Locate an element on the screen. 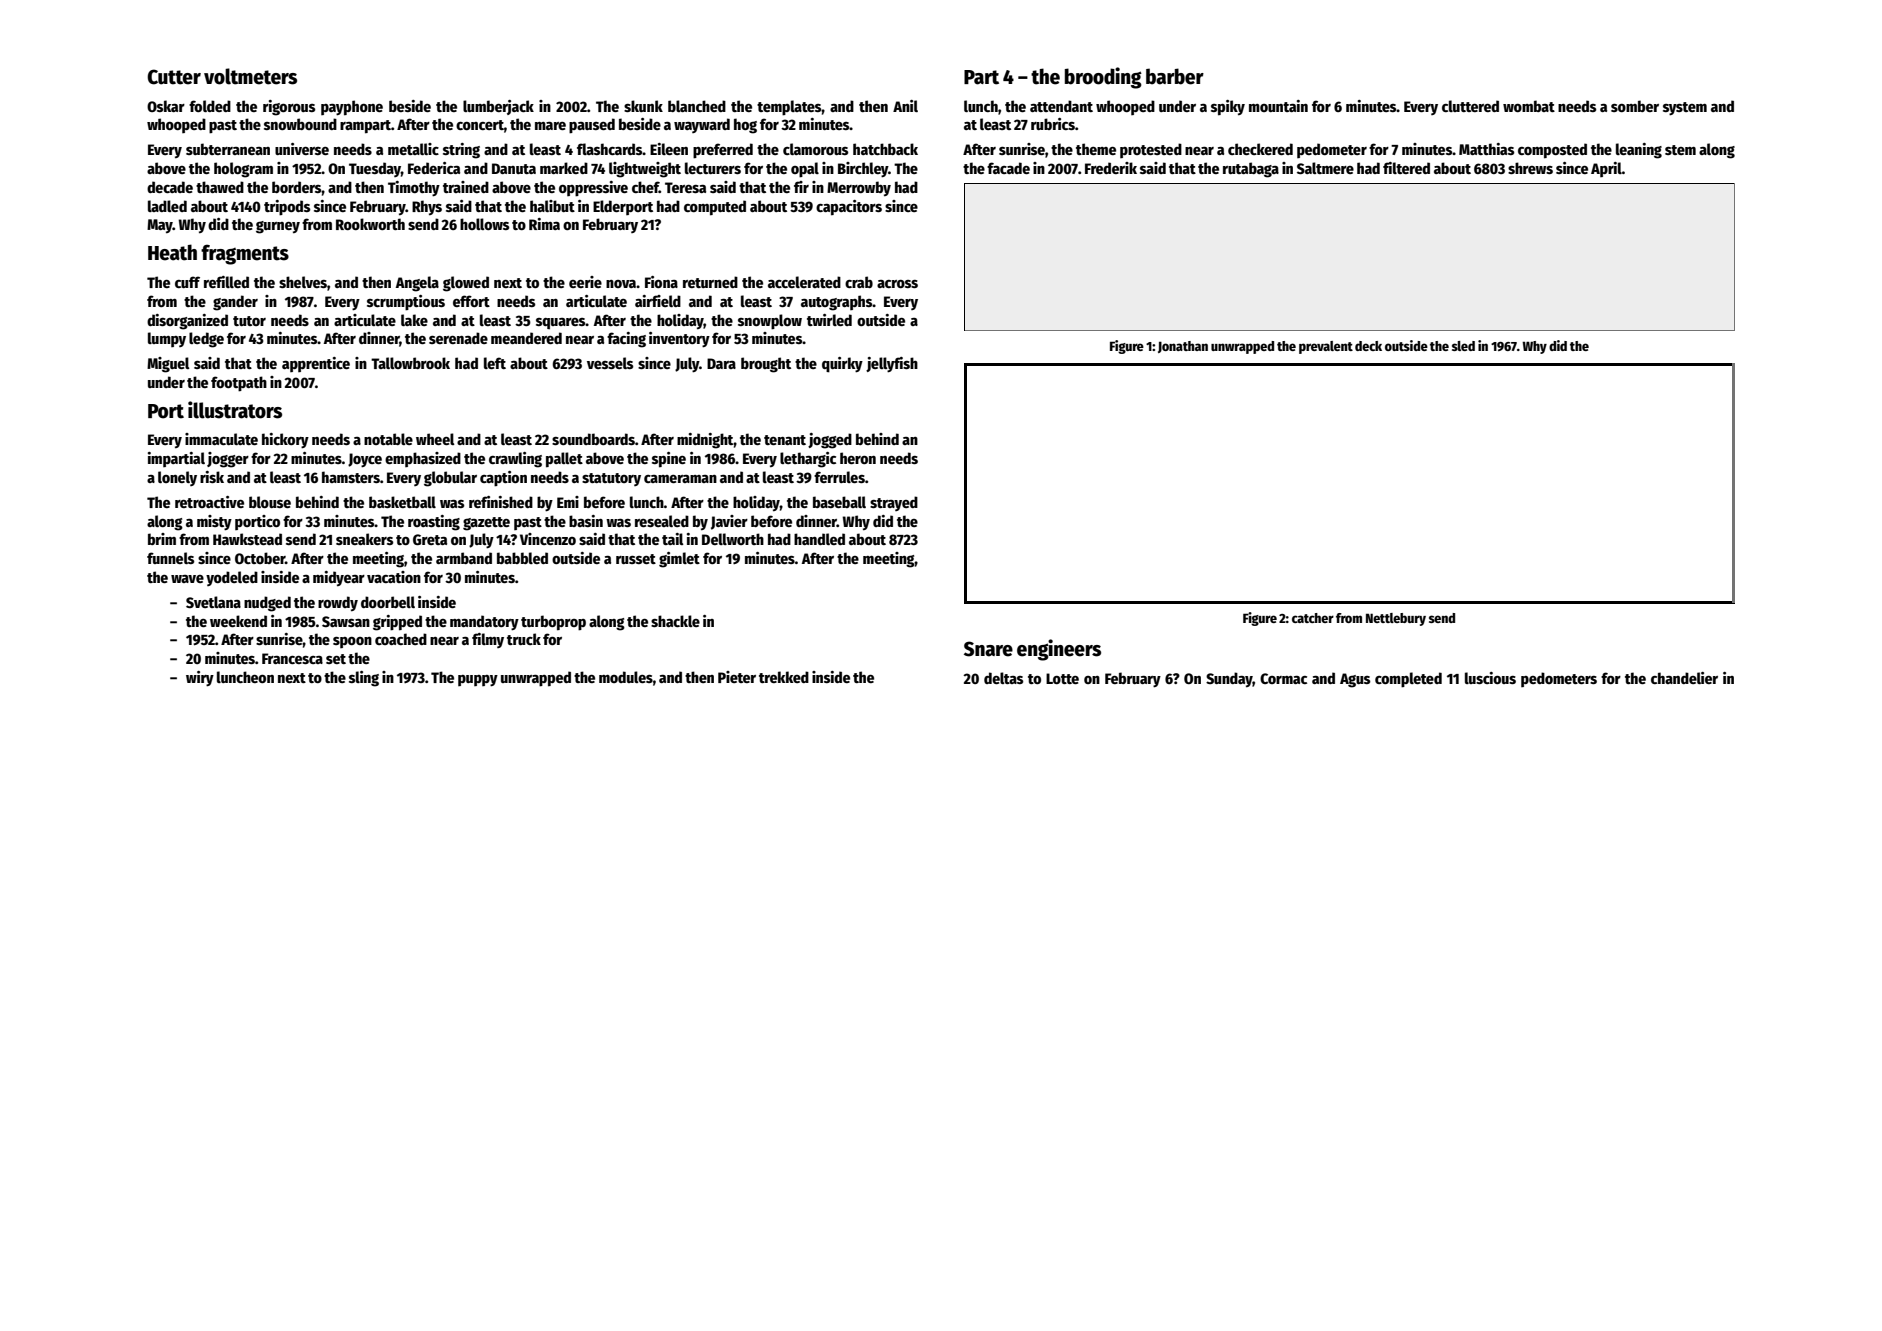  facade is located at coordinates (1008, 168).
